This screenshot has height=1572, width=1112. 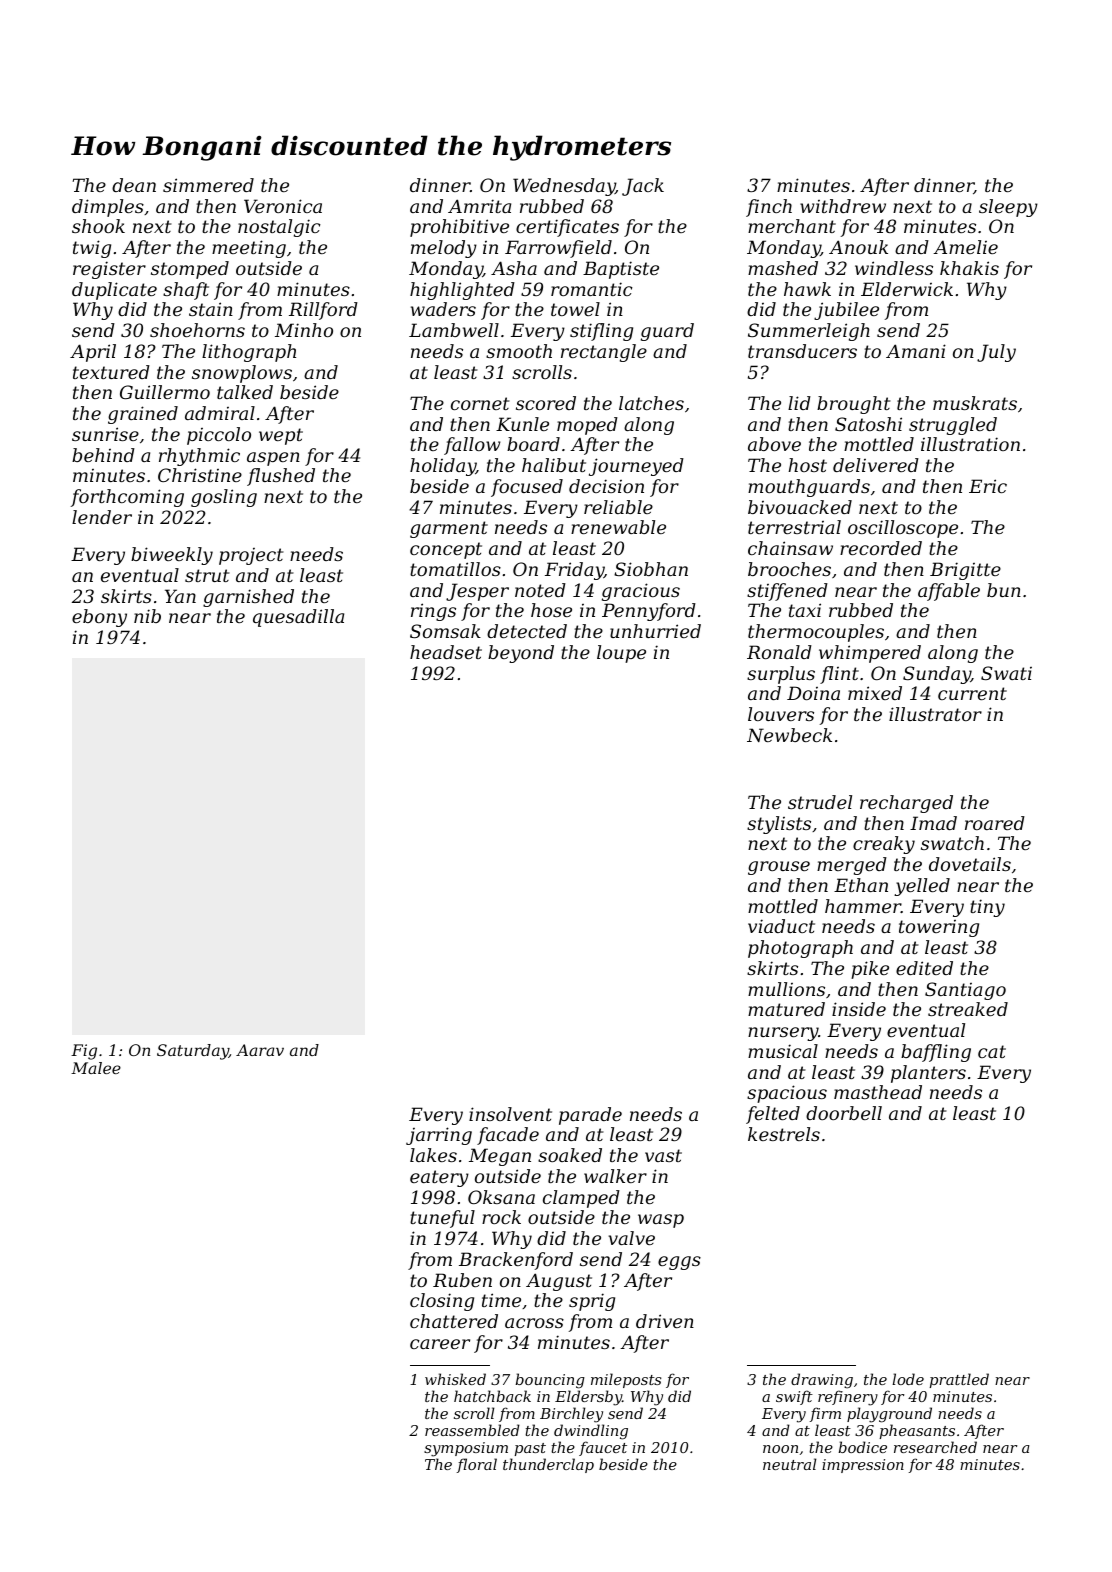 I want to click on journeyed, so click(x=636, y=467).
